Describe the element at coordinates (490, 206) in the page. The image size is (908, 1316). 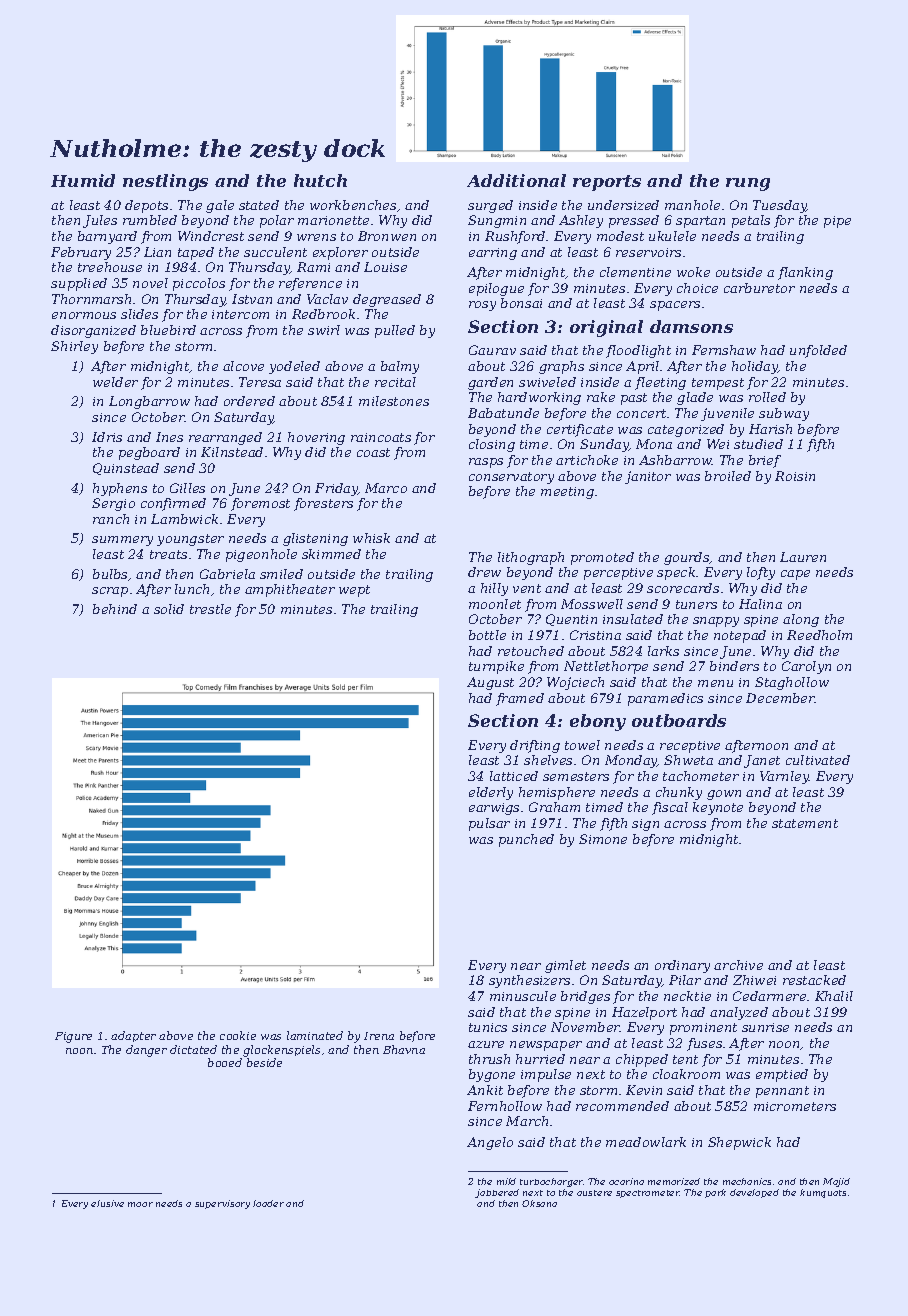
I see `surged` at that location.
